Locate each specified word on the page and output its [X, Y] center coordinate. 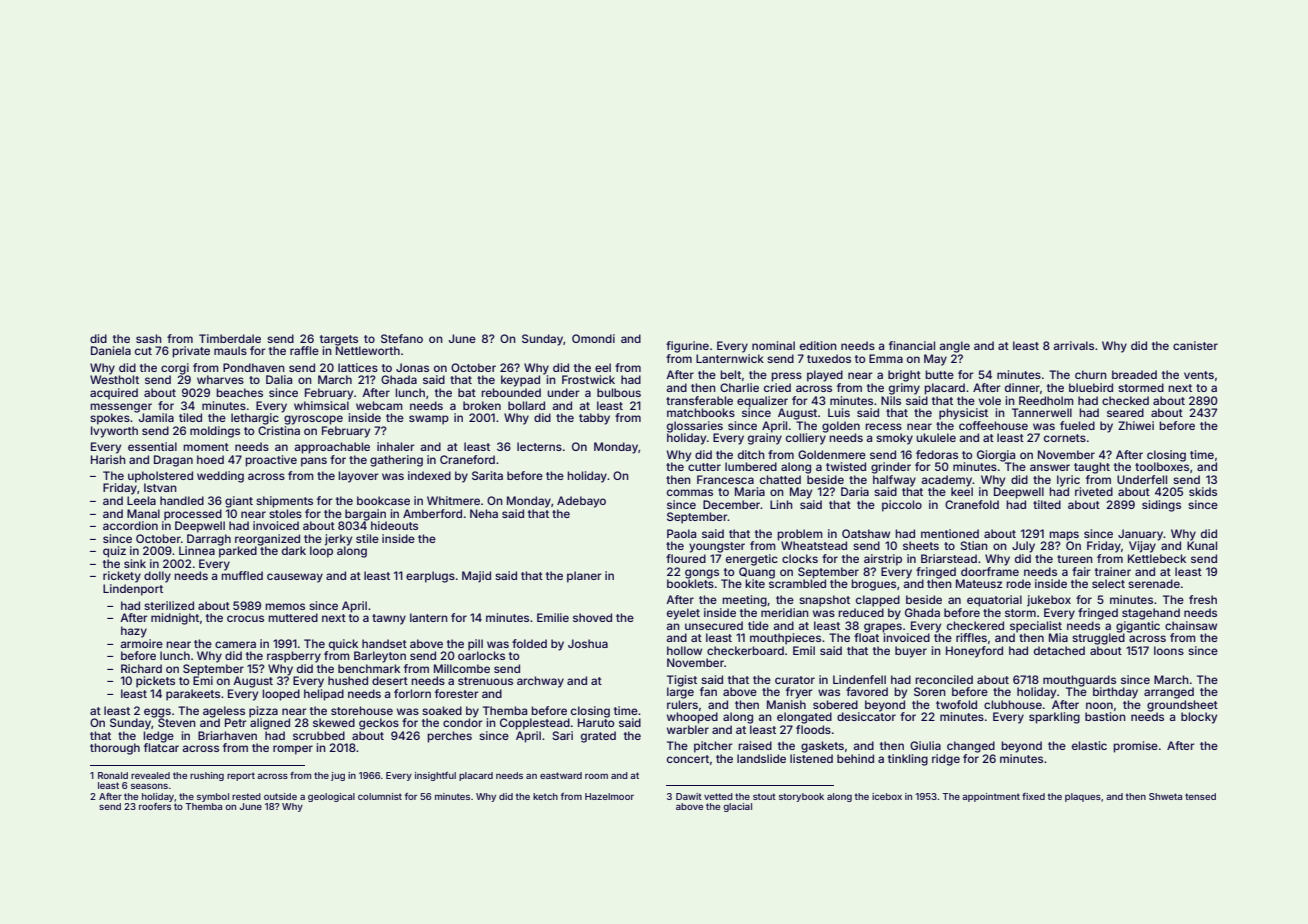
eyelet [683, 614]
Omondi [593, 338]
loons [1169, 650]
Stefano [402, 338]
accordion [130, 525]
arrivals [1073, 345]
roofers [155, 806]
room [596, 776]
